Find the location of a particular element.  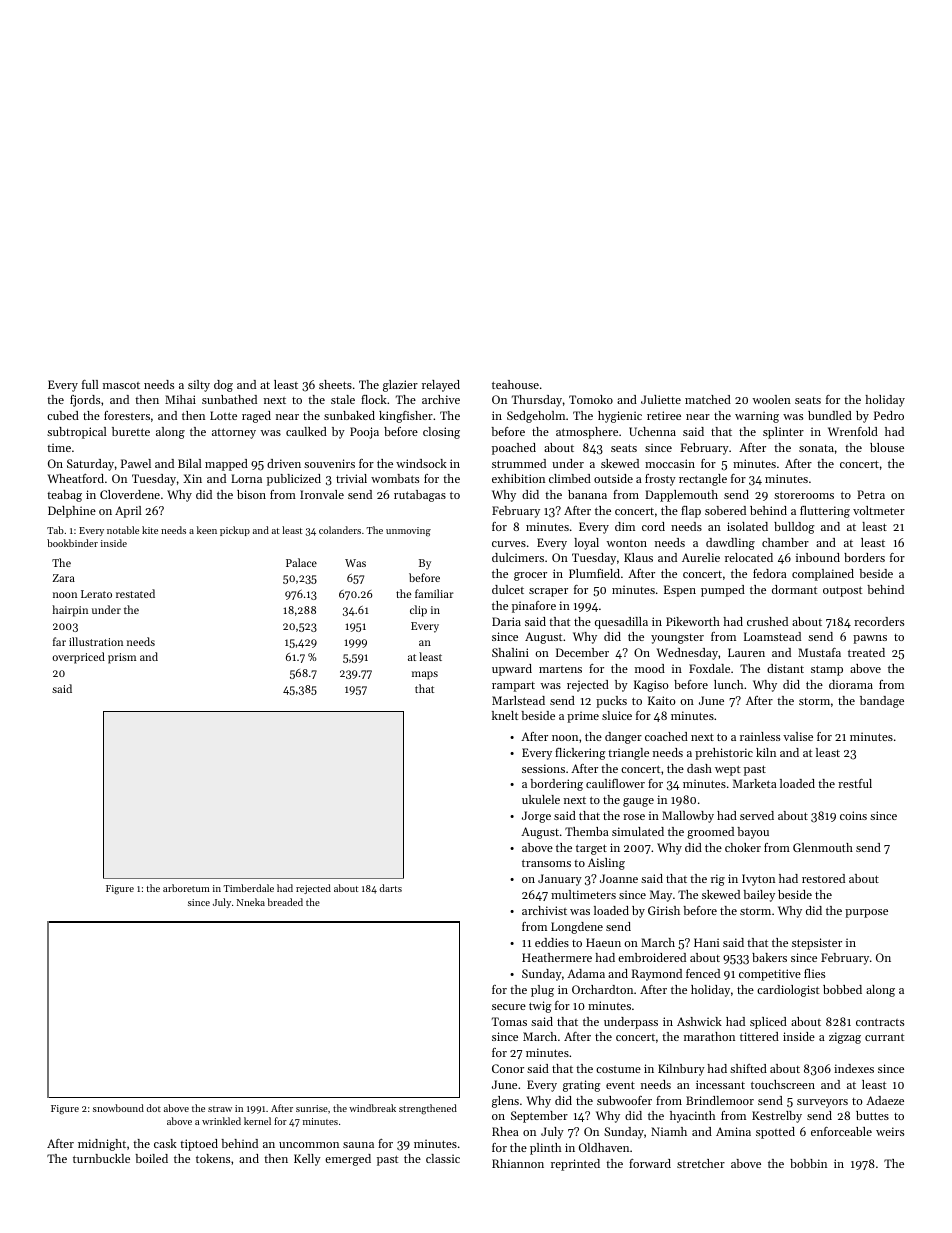

prism is located at coordinates (122, 658).
